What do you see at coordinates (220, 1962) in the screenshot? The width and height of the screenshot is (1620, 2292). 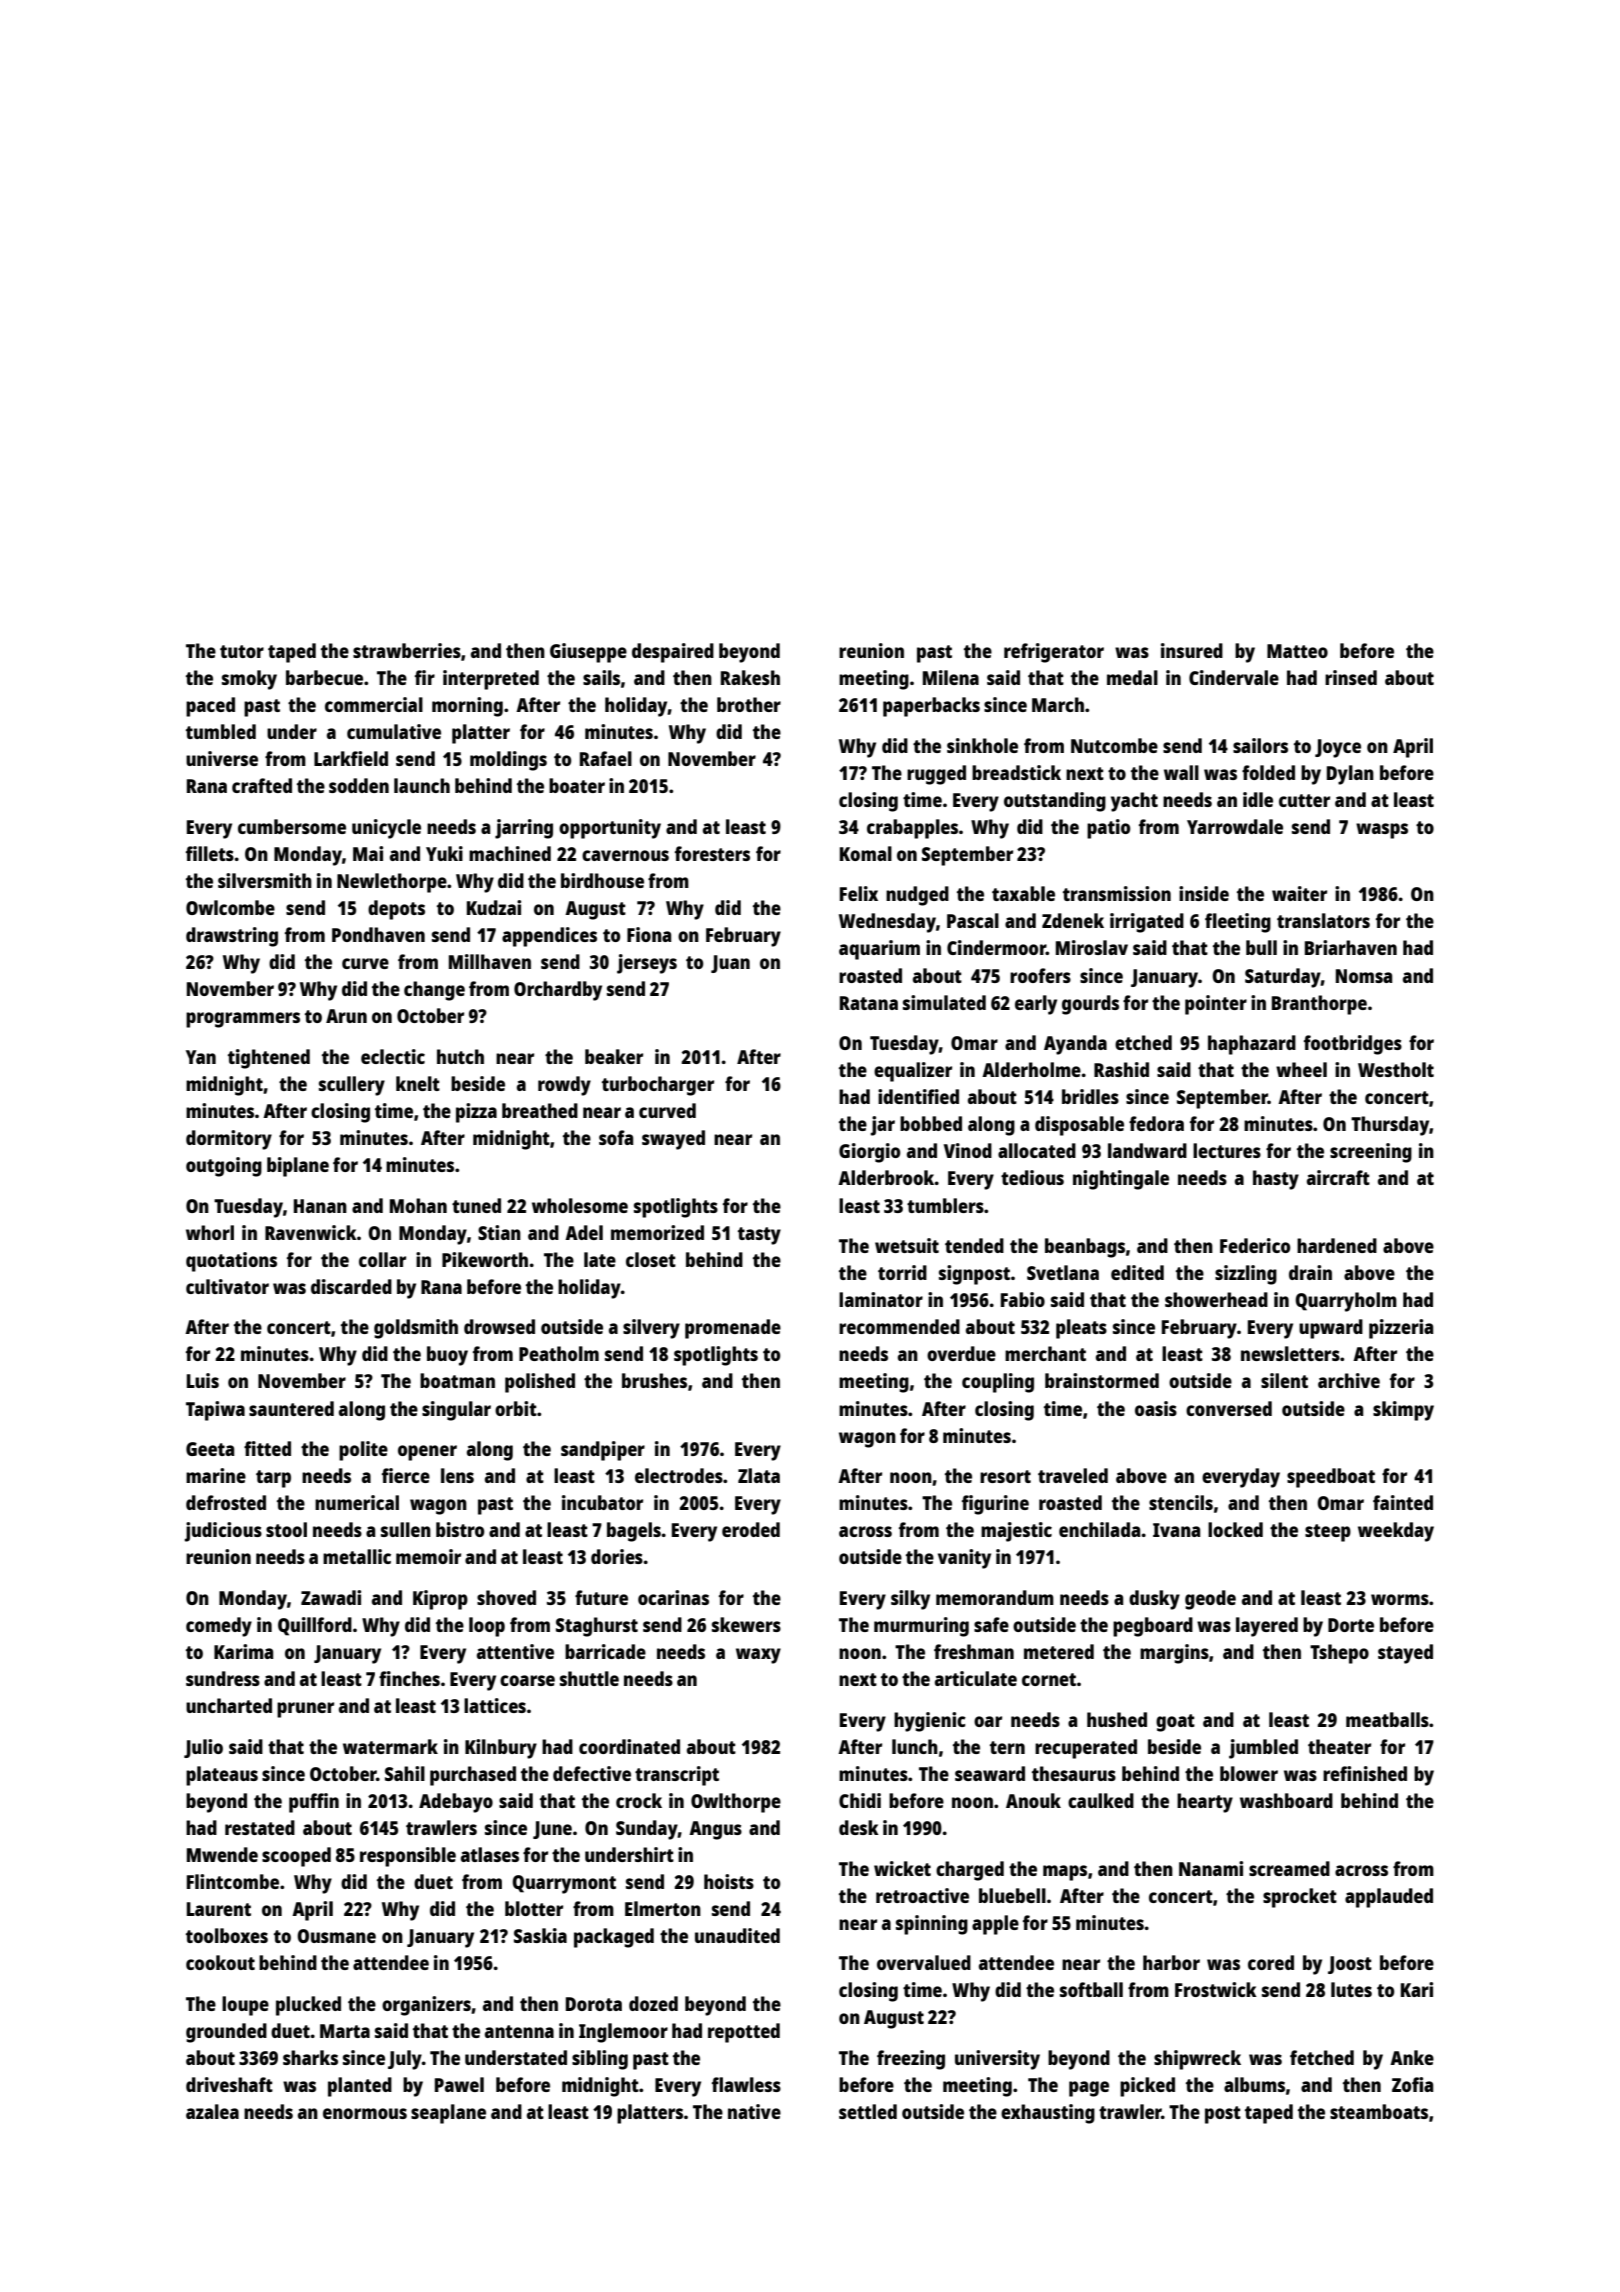 I see `cookout` at bounding box center [220, 1962].
